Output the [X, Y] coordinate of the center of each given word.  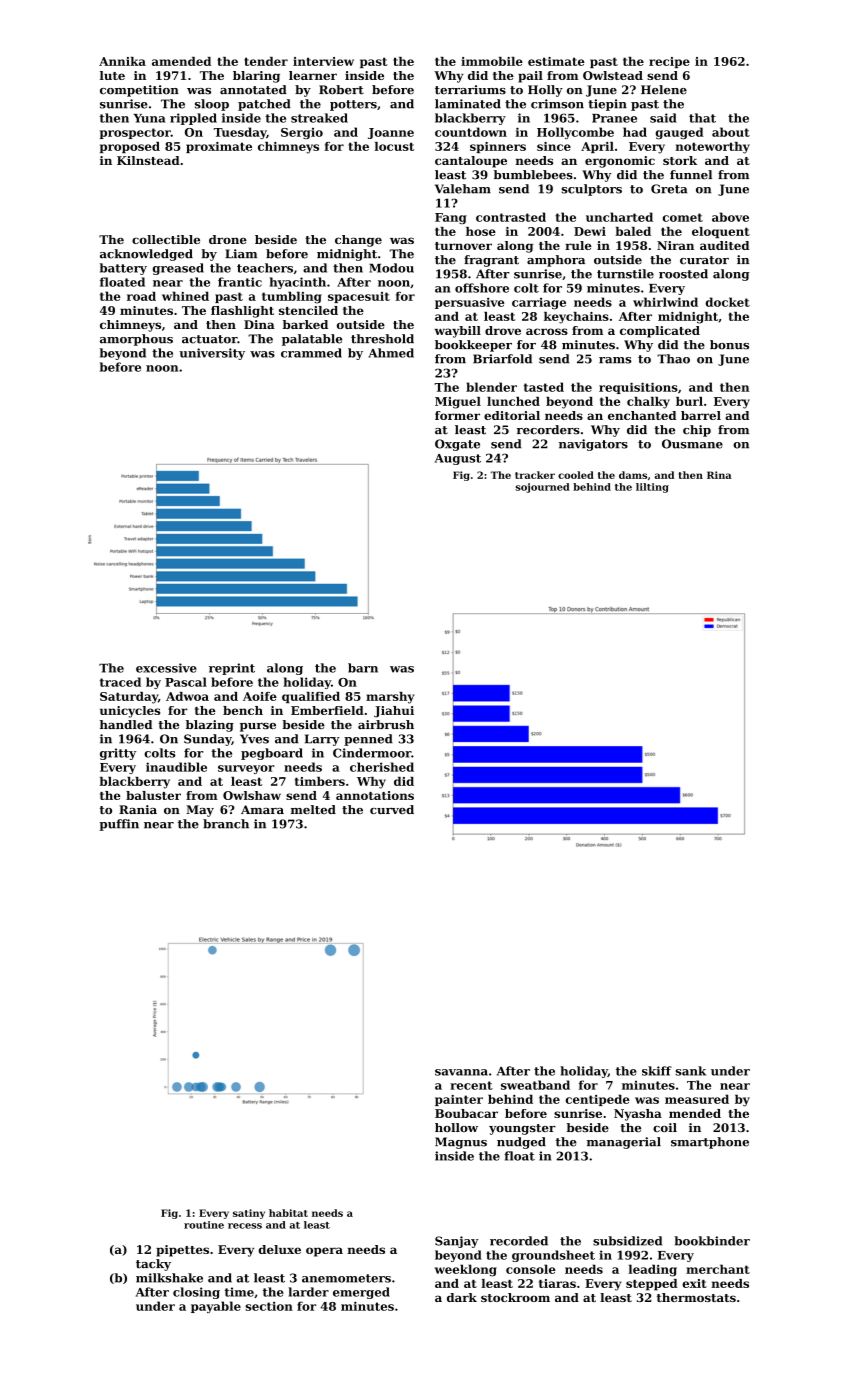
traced [120, 682]
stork [680, 160]
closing [196, 1293]
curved [392, 809]
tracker [535, 475]
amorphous [136, 340]
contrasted [511, 217]
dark [462, 1297]
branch [226, 824]
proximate [219, 147]
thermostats [696, 1297]
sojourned [543, 488]
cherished [382, 767]
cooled [576, 475]
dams [633, 475]
